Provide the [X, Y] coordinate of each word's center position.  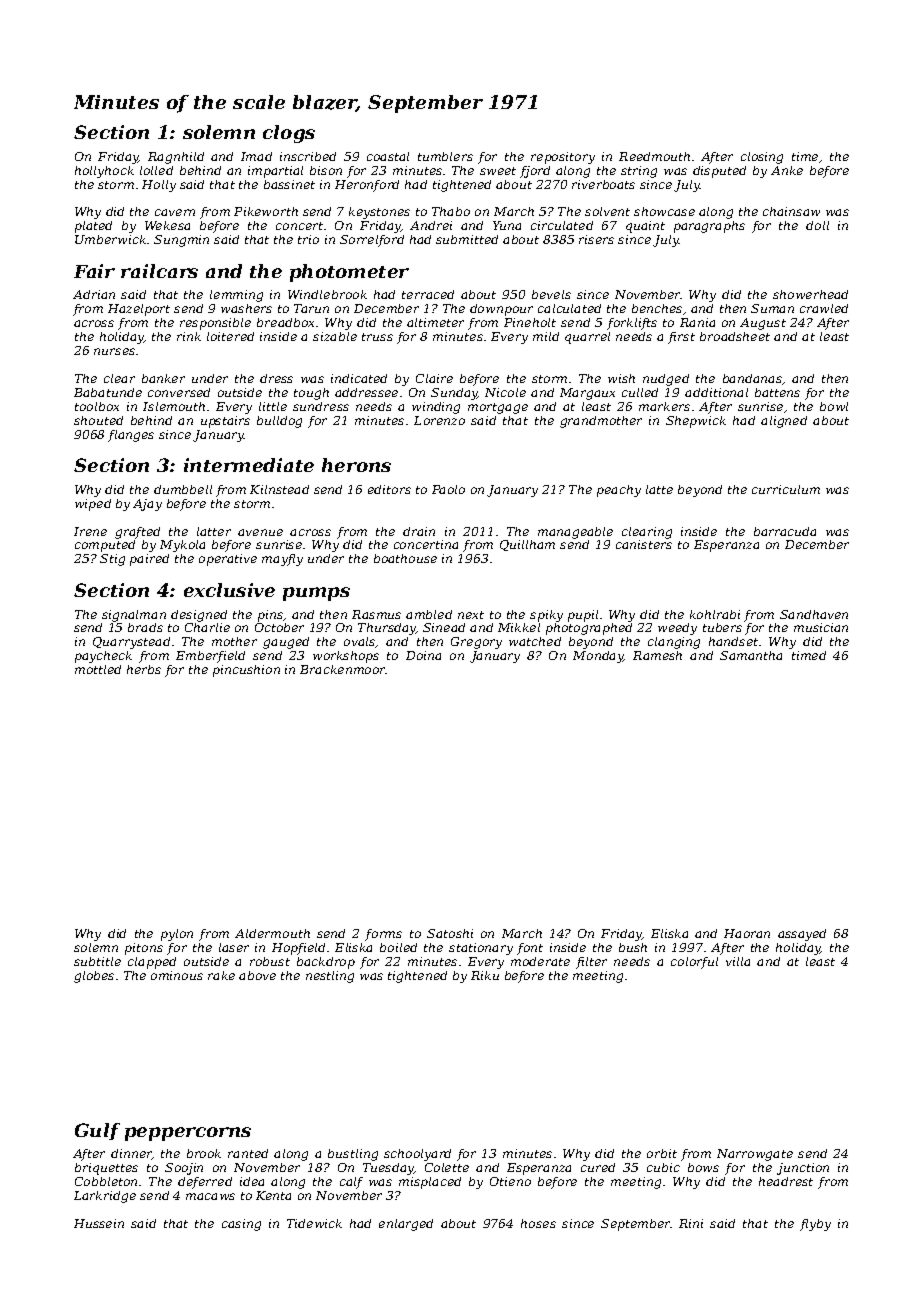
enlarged [406, 1225]
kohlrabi [715, 614]
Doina [423, 655]
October [279, 627]
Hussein [99, 1223]
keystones [379, 213]
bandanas [752, 378]
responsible [215, 324]
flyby [815, 1225]
